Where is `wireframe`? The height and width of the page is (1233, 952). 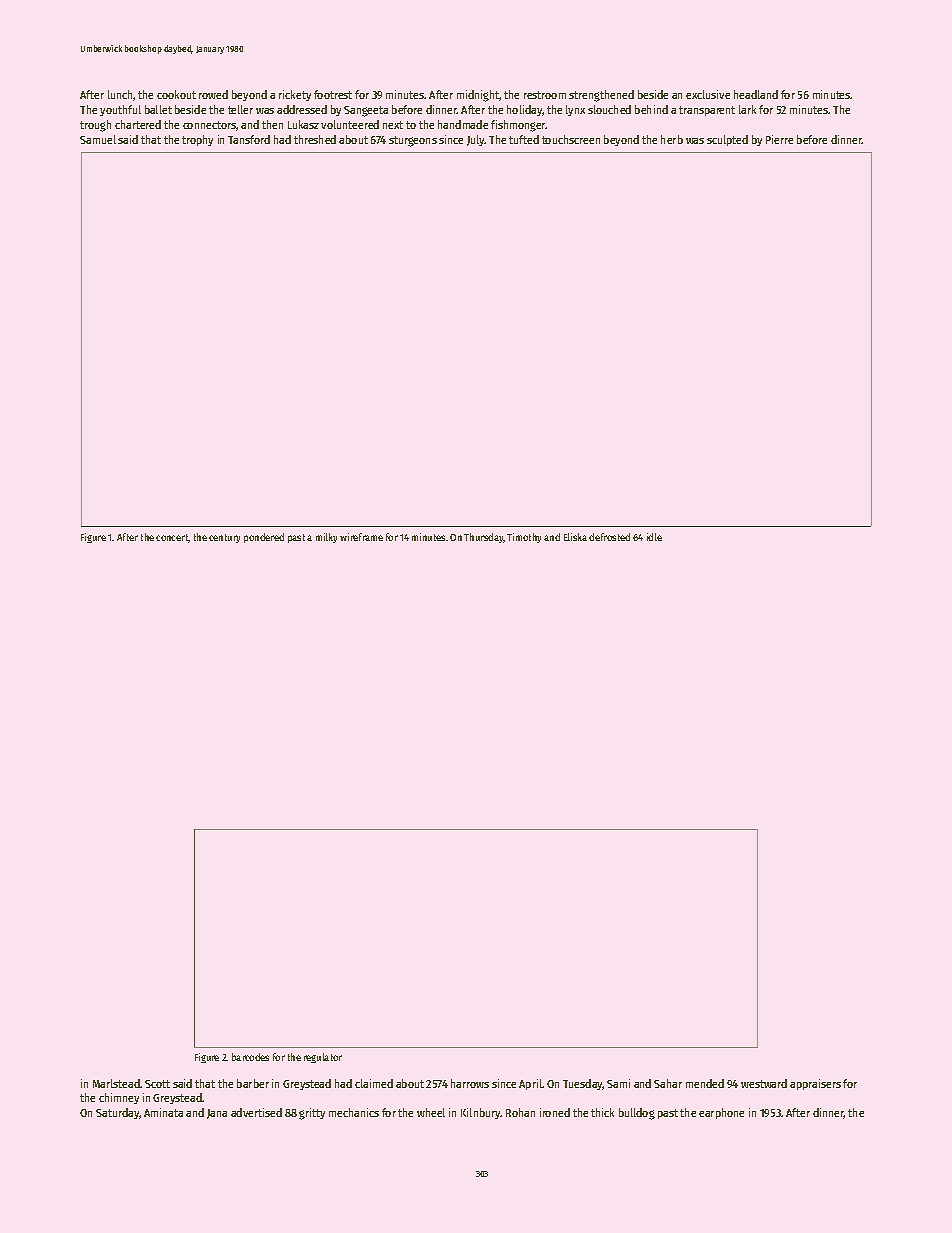
wireframe is located at coordinates (361, 537).
